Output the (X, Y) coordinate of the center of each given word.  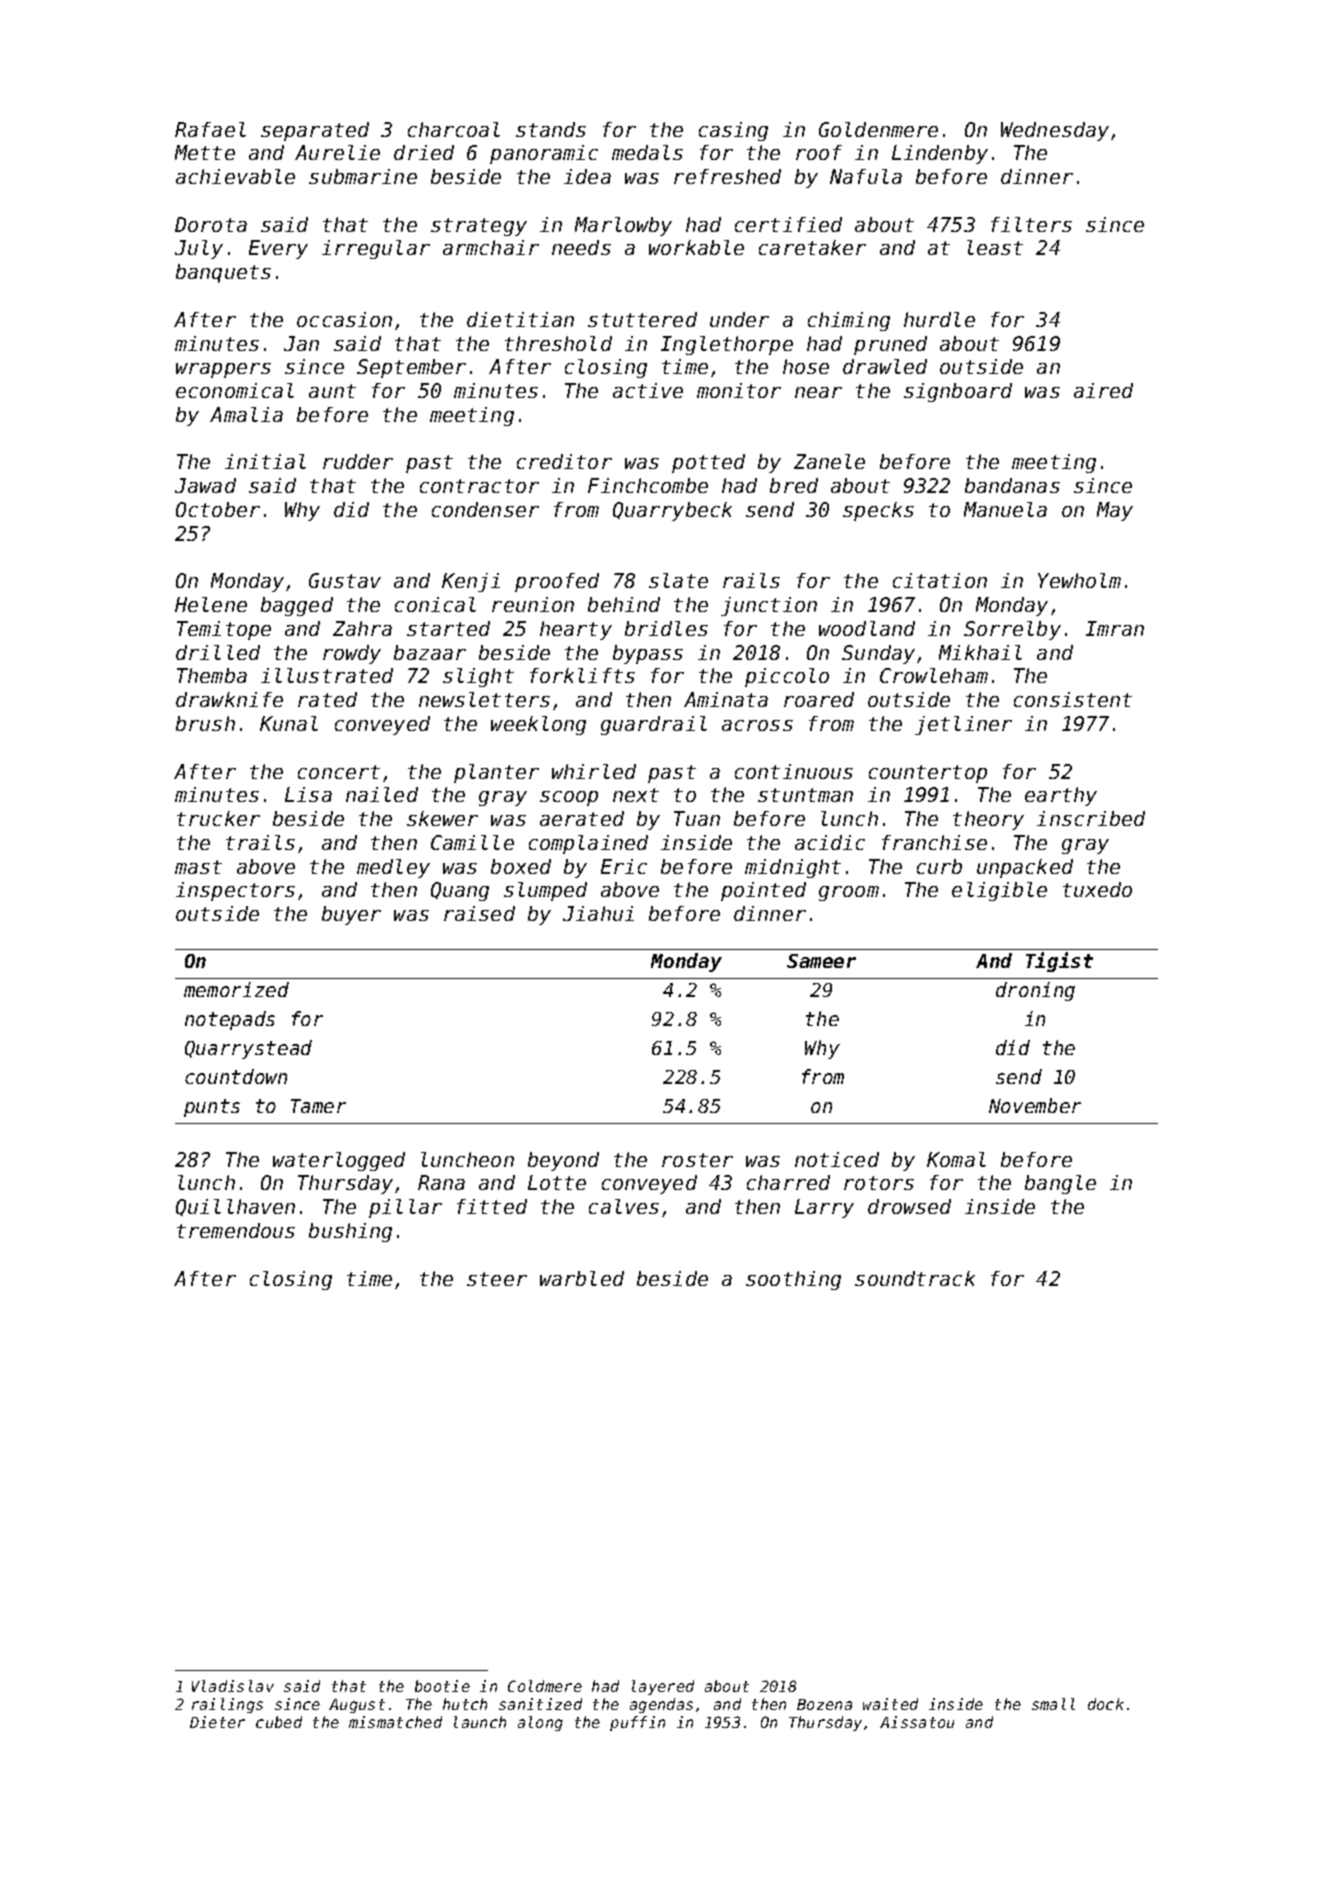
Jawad (205, 485)
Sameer (821, 961)
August (357, 1706)
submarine (363, 176)
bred (794, 485)
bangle (1060, 1184)
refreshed (727, 176)
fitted (492, 1206)
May (1115, 511)
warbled (582, 1278)
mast (198, 867)
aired (1103, 390)
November (1035, 1105)
